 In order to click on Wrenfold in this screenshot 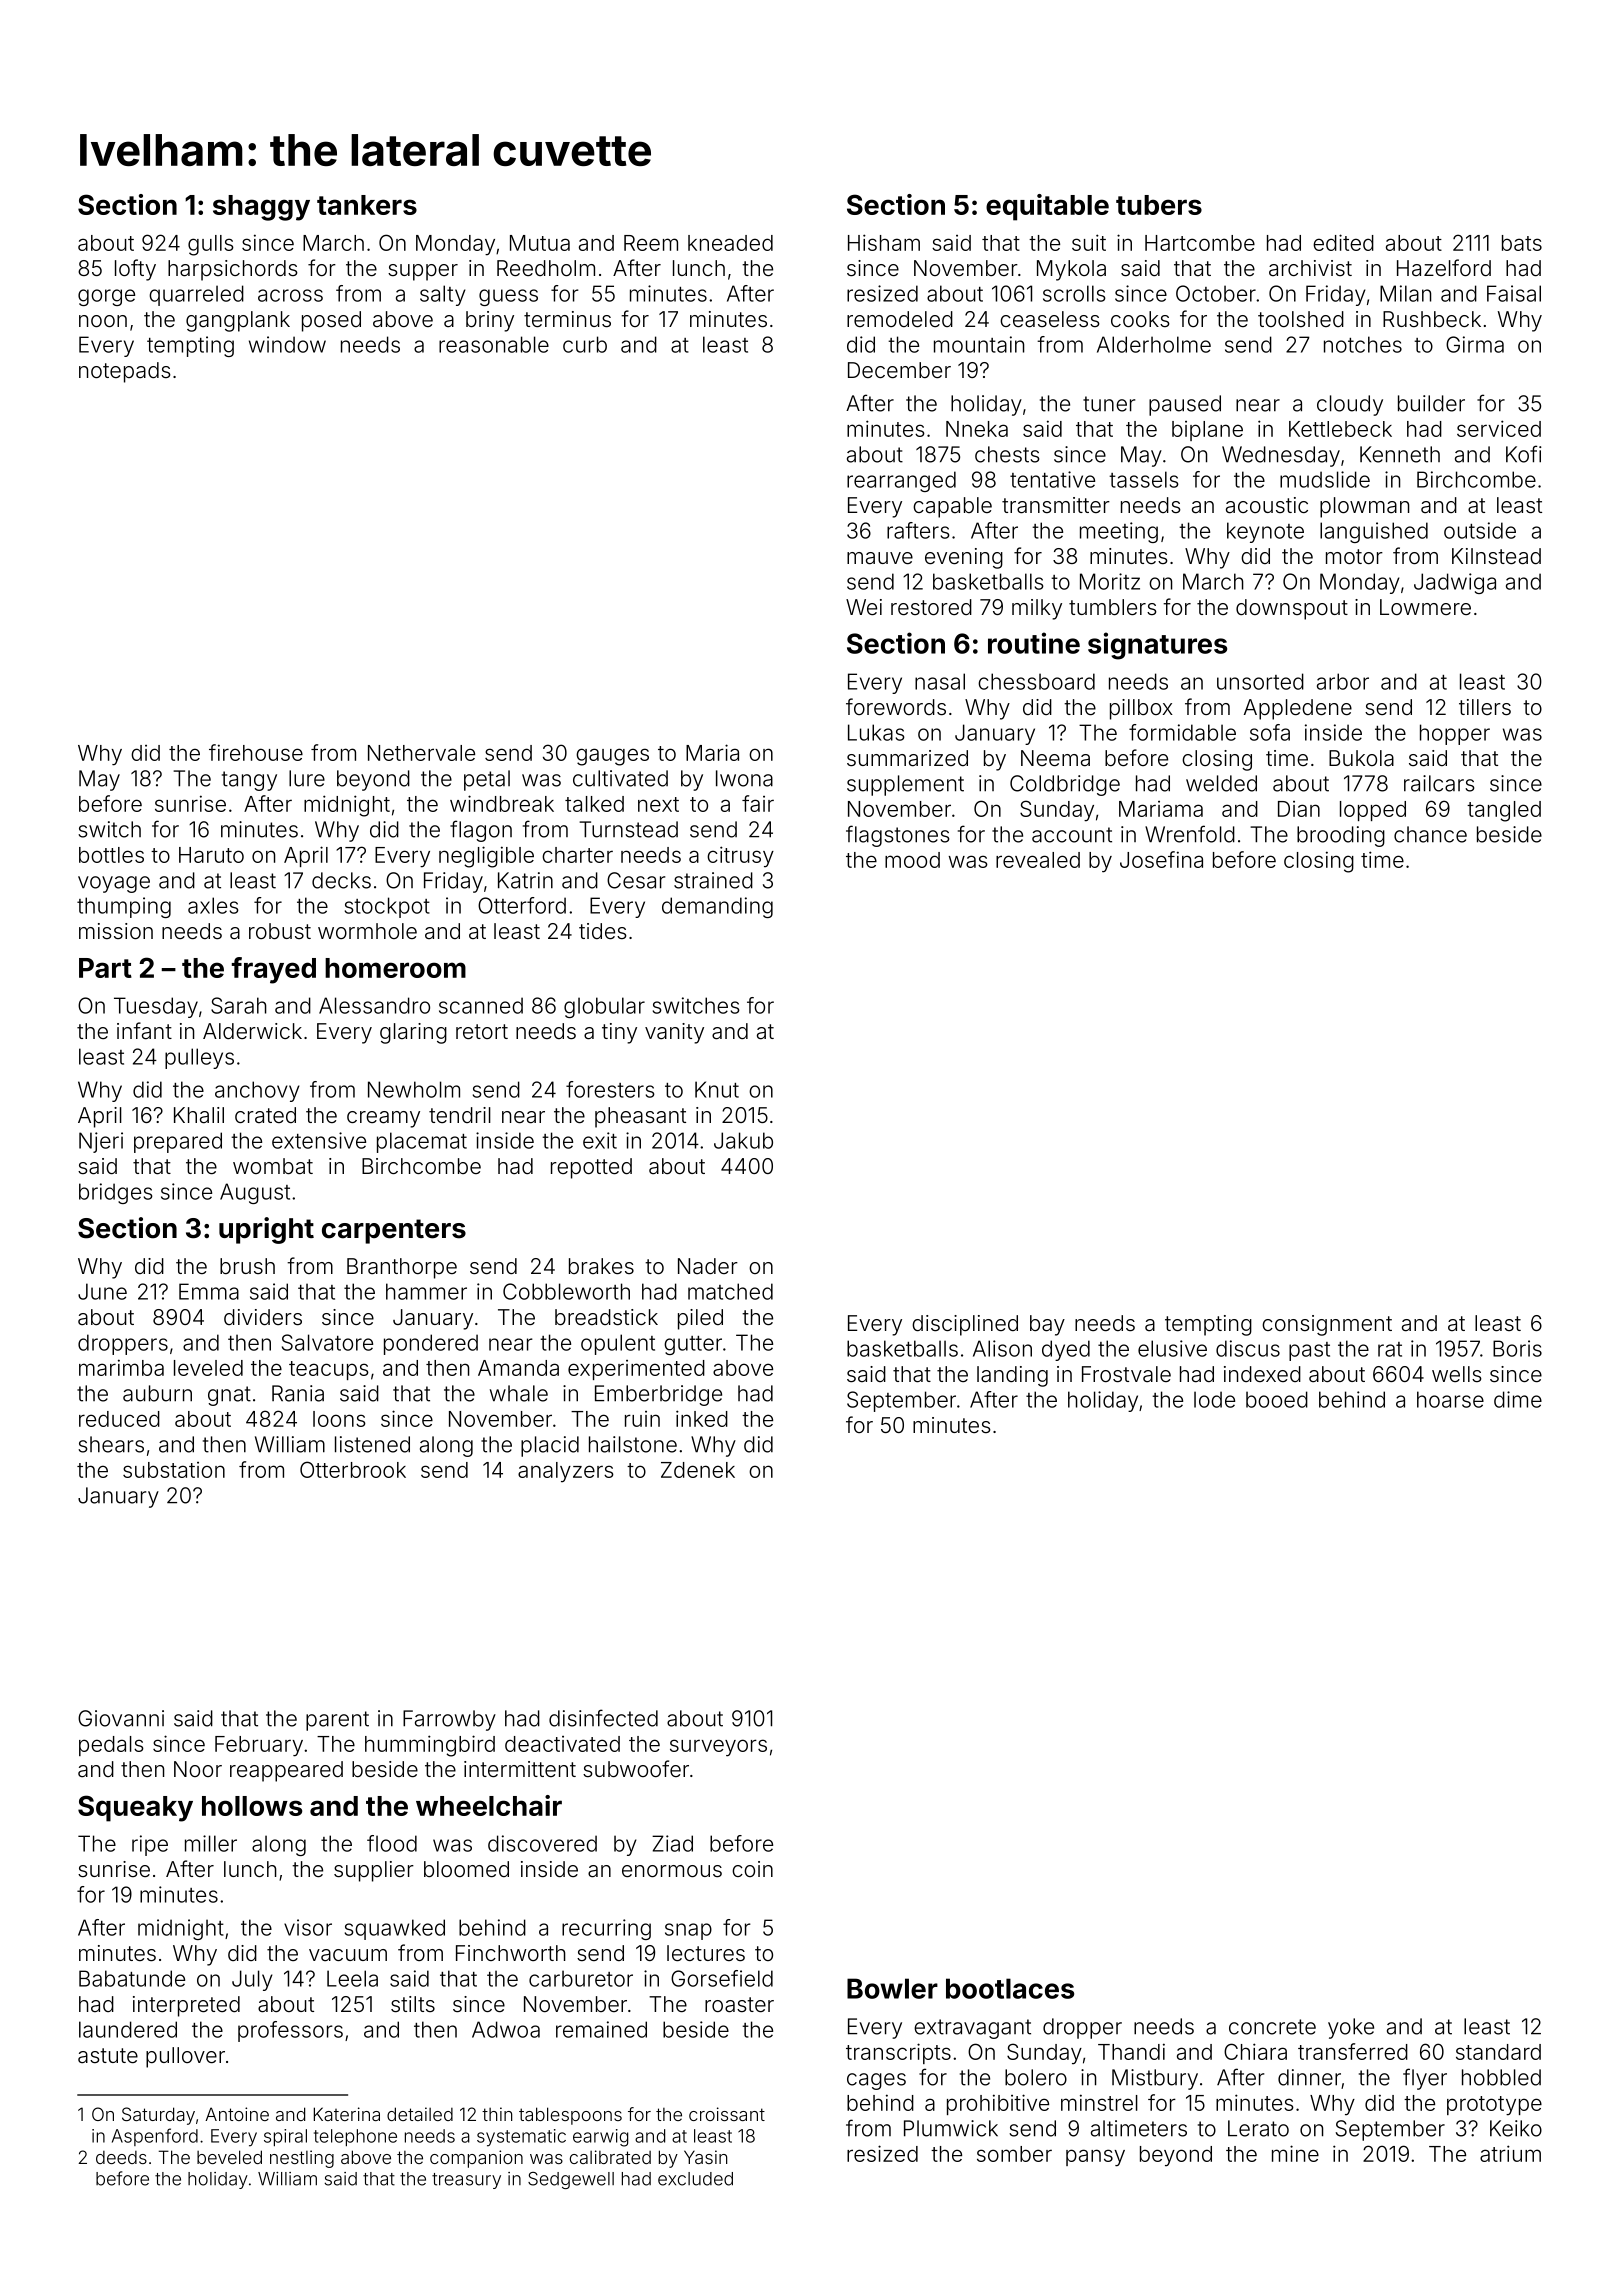, I will do `click(1190, 834)`.
